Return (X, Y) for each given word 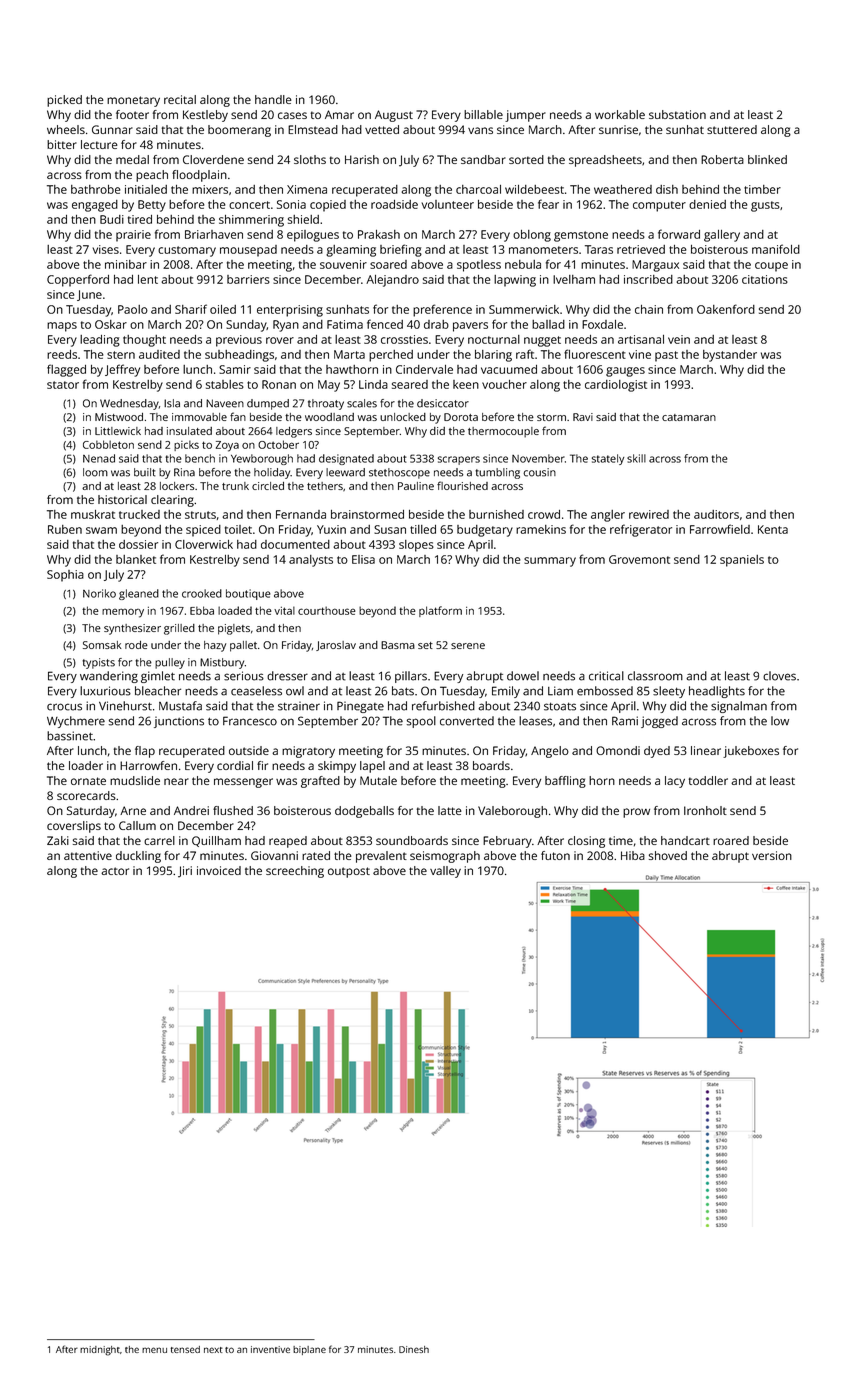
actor (115, 871)
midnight (100, 1351)
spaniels (742, 561)
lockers (177, 486)
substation (677, 114)
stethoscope (399, 473)
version (772, 855)
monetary (133, 101)
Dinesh (414, 1349)
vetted (382, 129)
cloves (779, 676)
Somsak (102, 645)
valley (445, 872)
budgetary (485, 531)
